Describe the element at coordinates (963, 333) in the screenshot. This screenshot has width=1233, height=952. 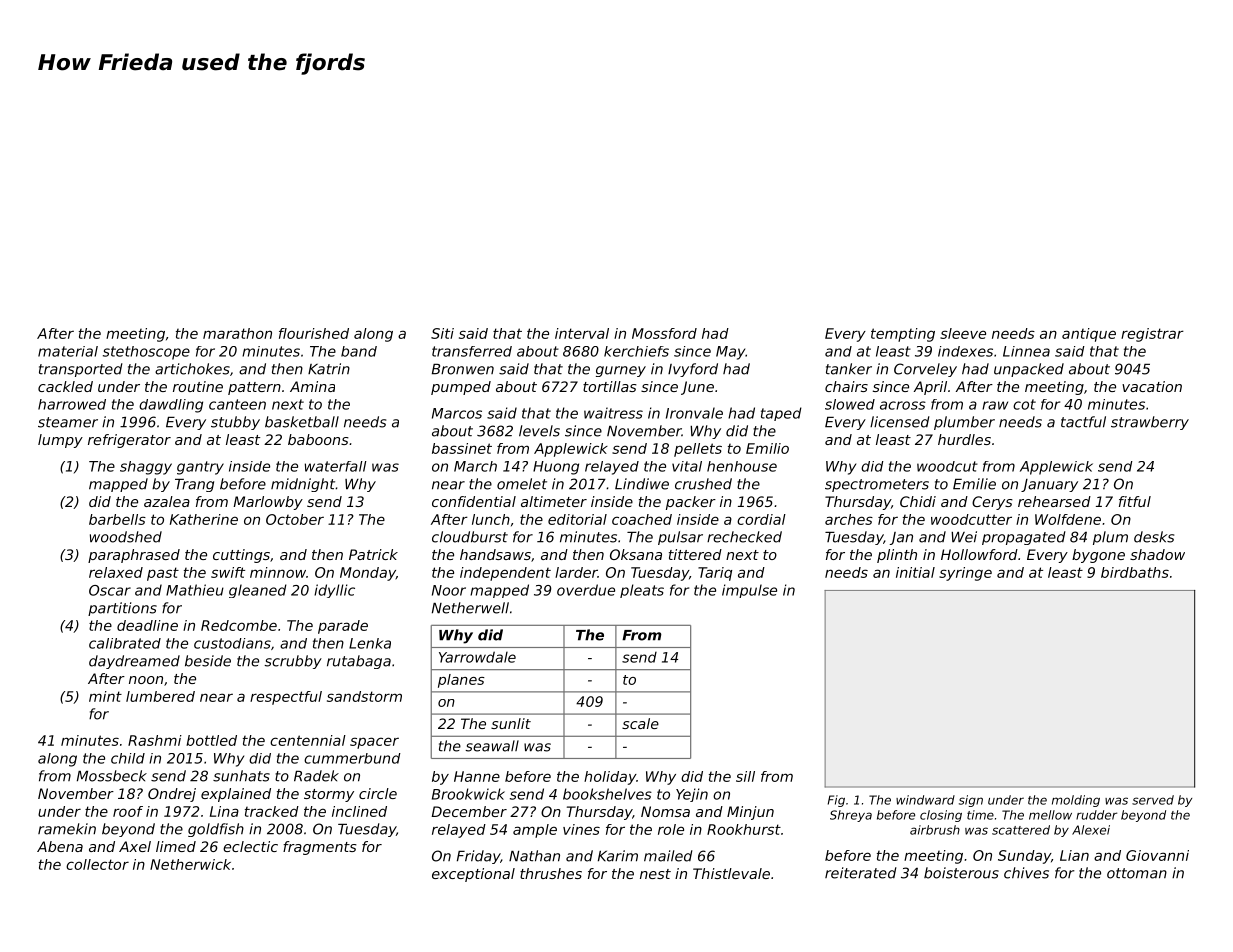
I see `sleeve` at that location.
